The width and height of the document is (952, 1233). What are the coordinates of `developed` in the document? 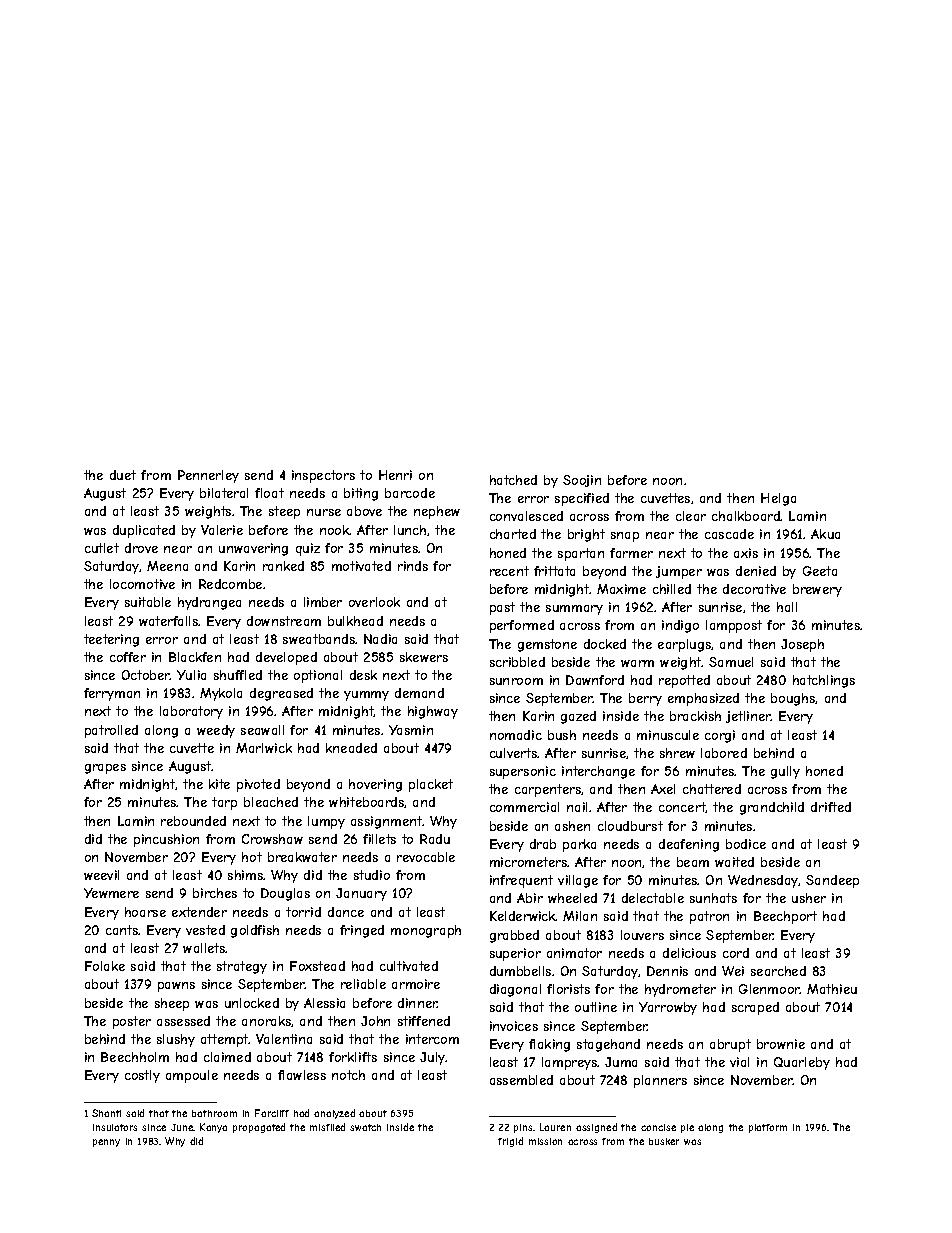 It's located at (286, 658).
